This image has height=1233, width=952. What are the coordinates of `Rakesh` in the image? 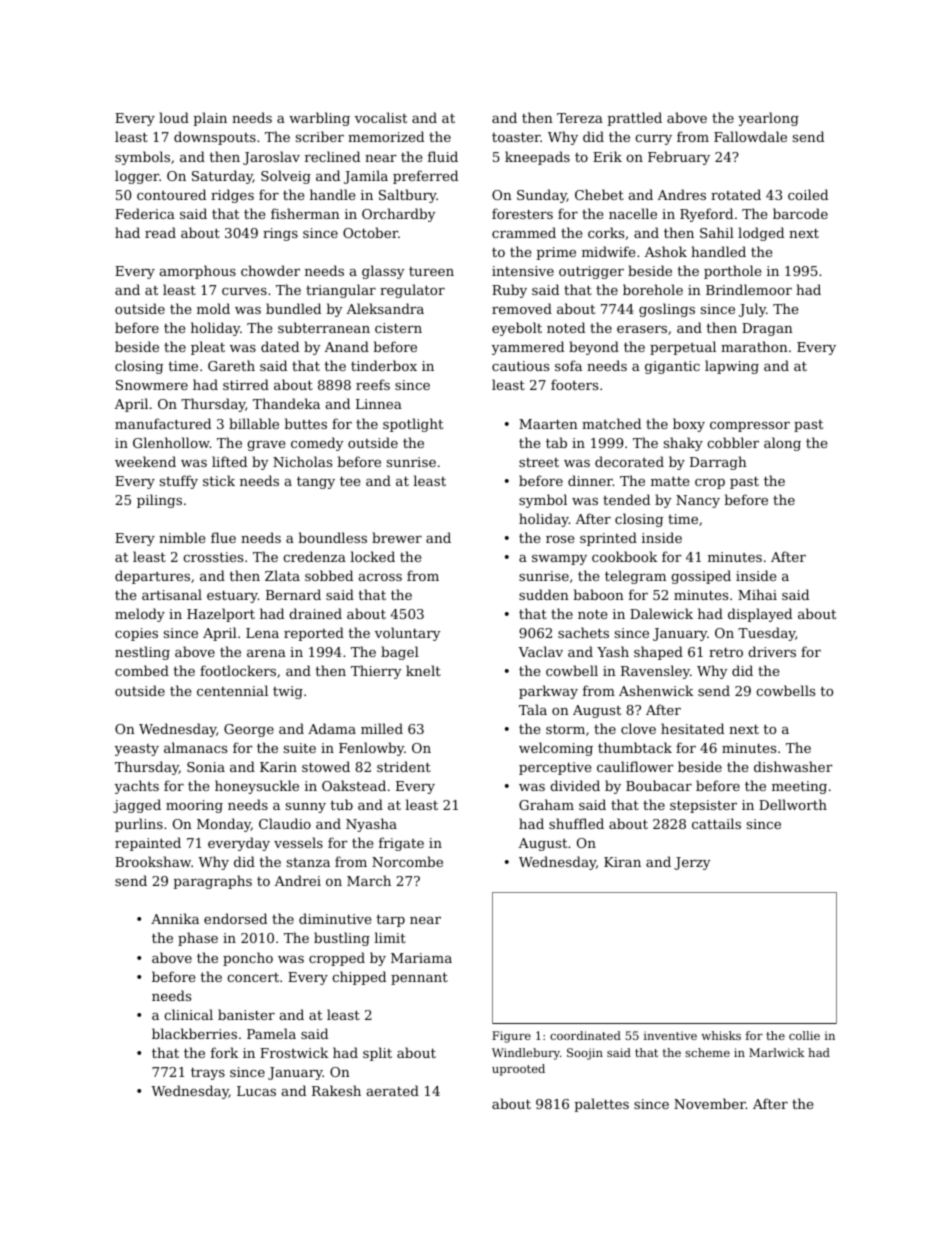 It's located at (336, 1090).
